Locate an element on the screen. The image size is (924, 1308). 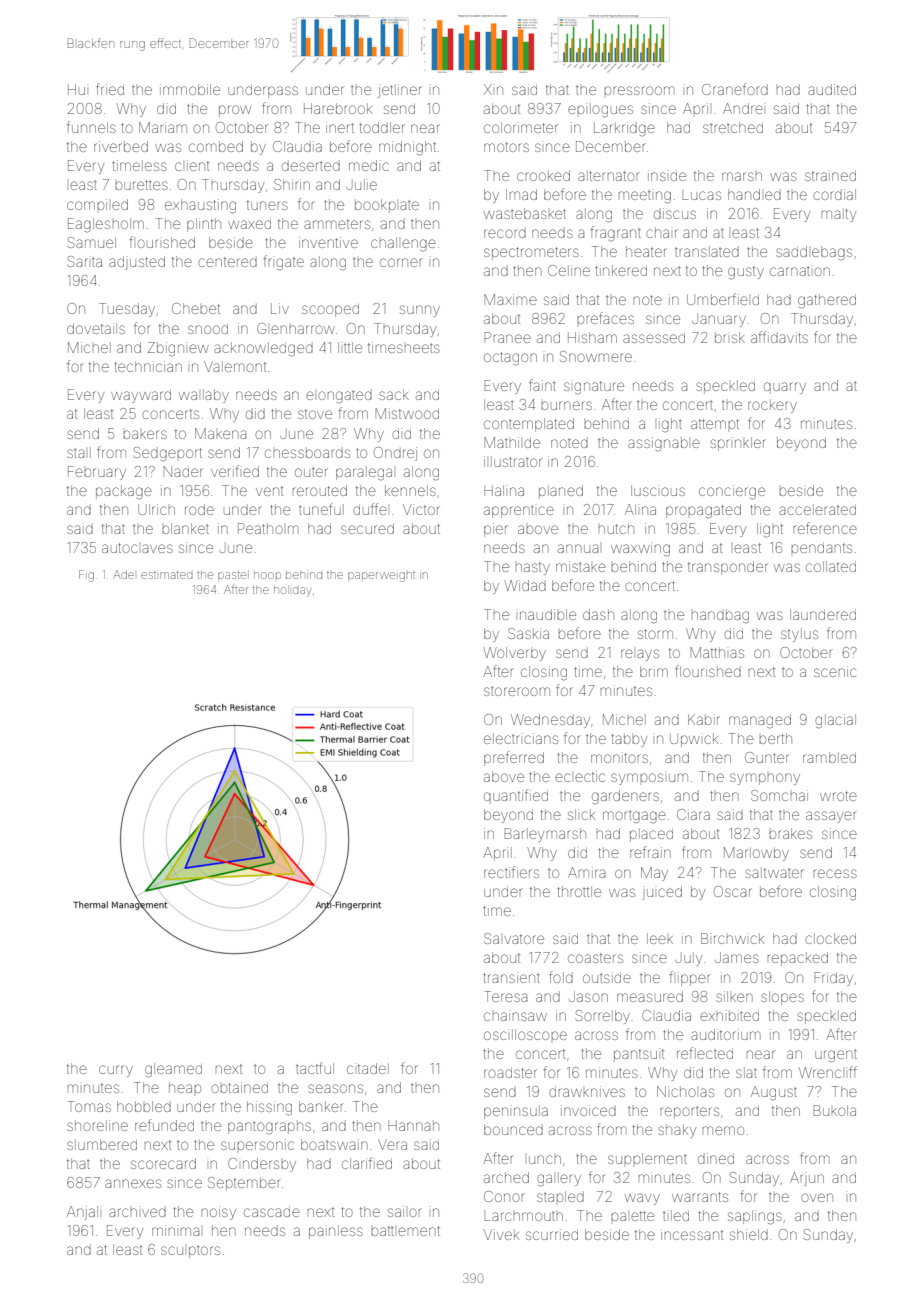
Xin is located at coordinates (493, 89).
